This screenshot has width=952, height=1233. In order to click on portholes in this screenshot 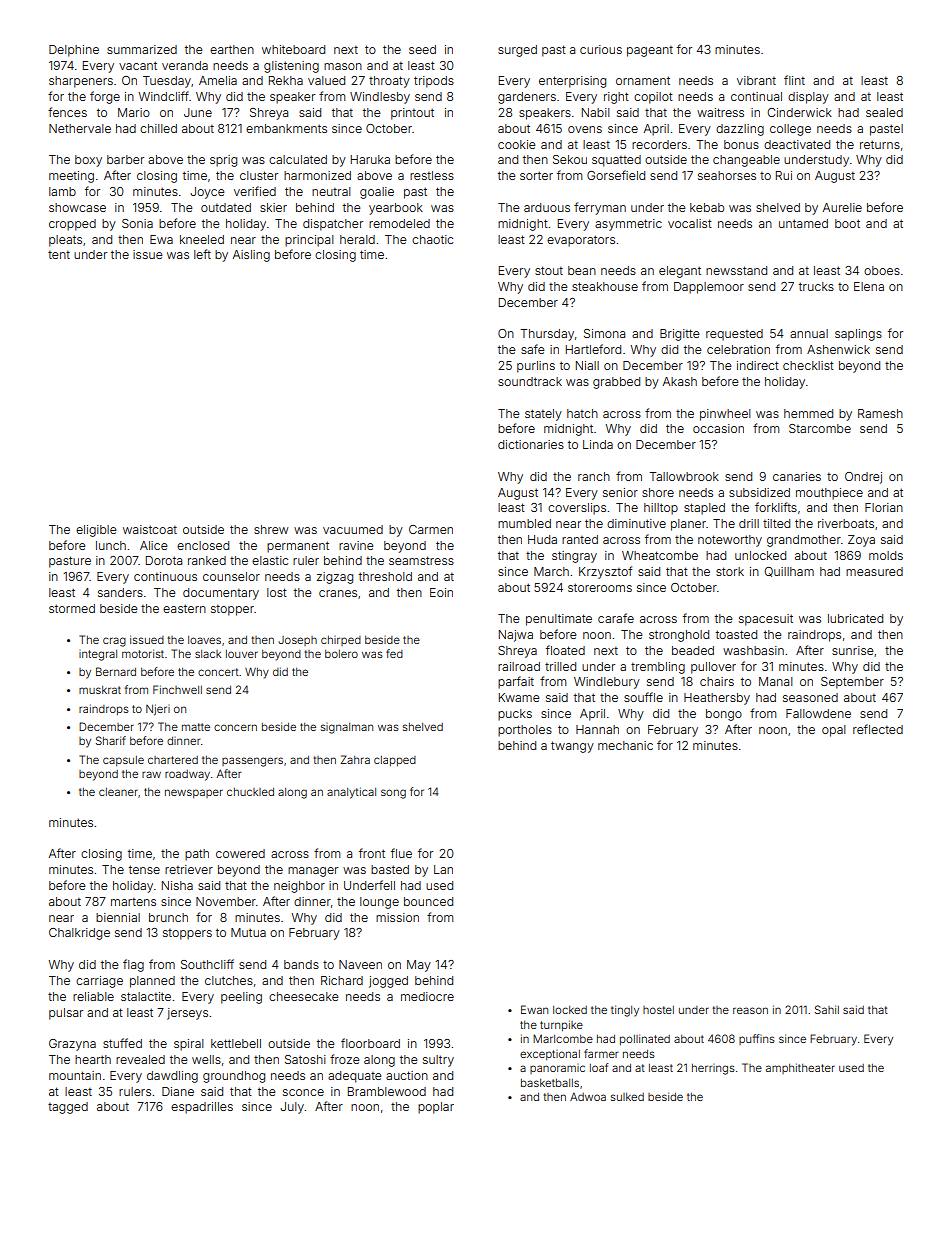, I will do `click(525, 731)`.
